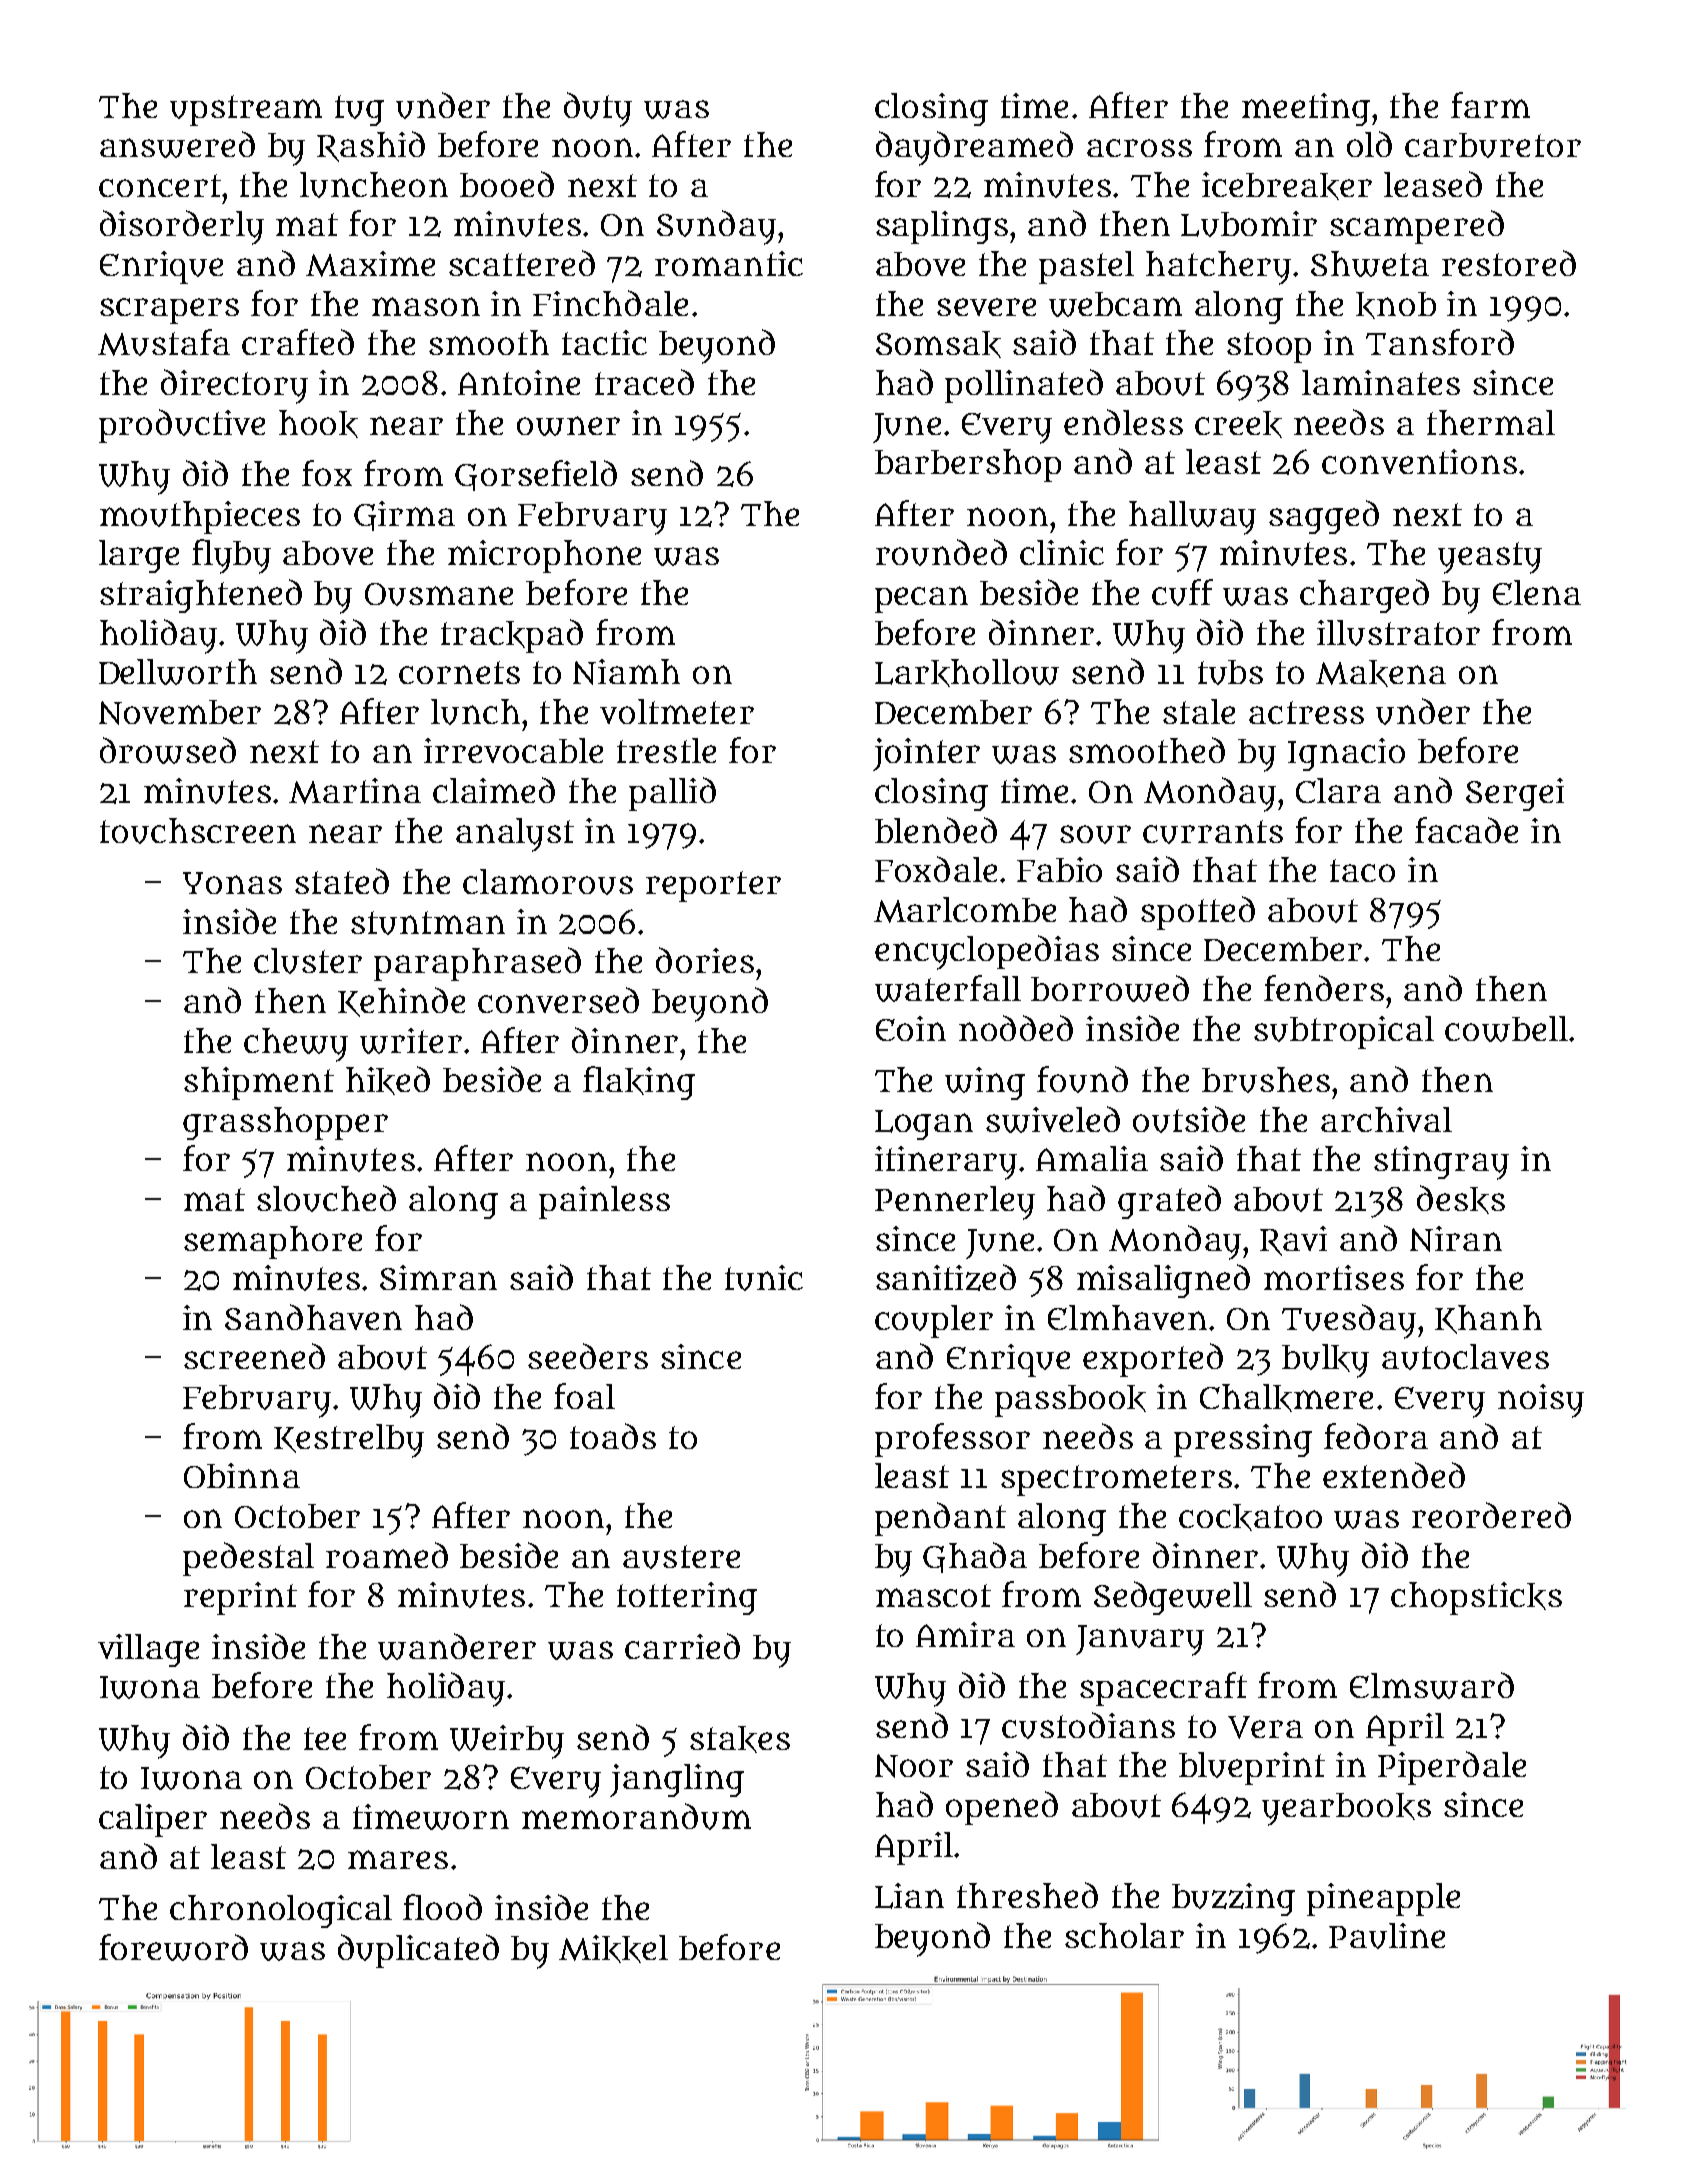 This image has width=1683, height=2178. What do you see at coordinates (182, 426) in the image?
I see `productive` at bounding box center [182, 426].
